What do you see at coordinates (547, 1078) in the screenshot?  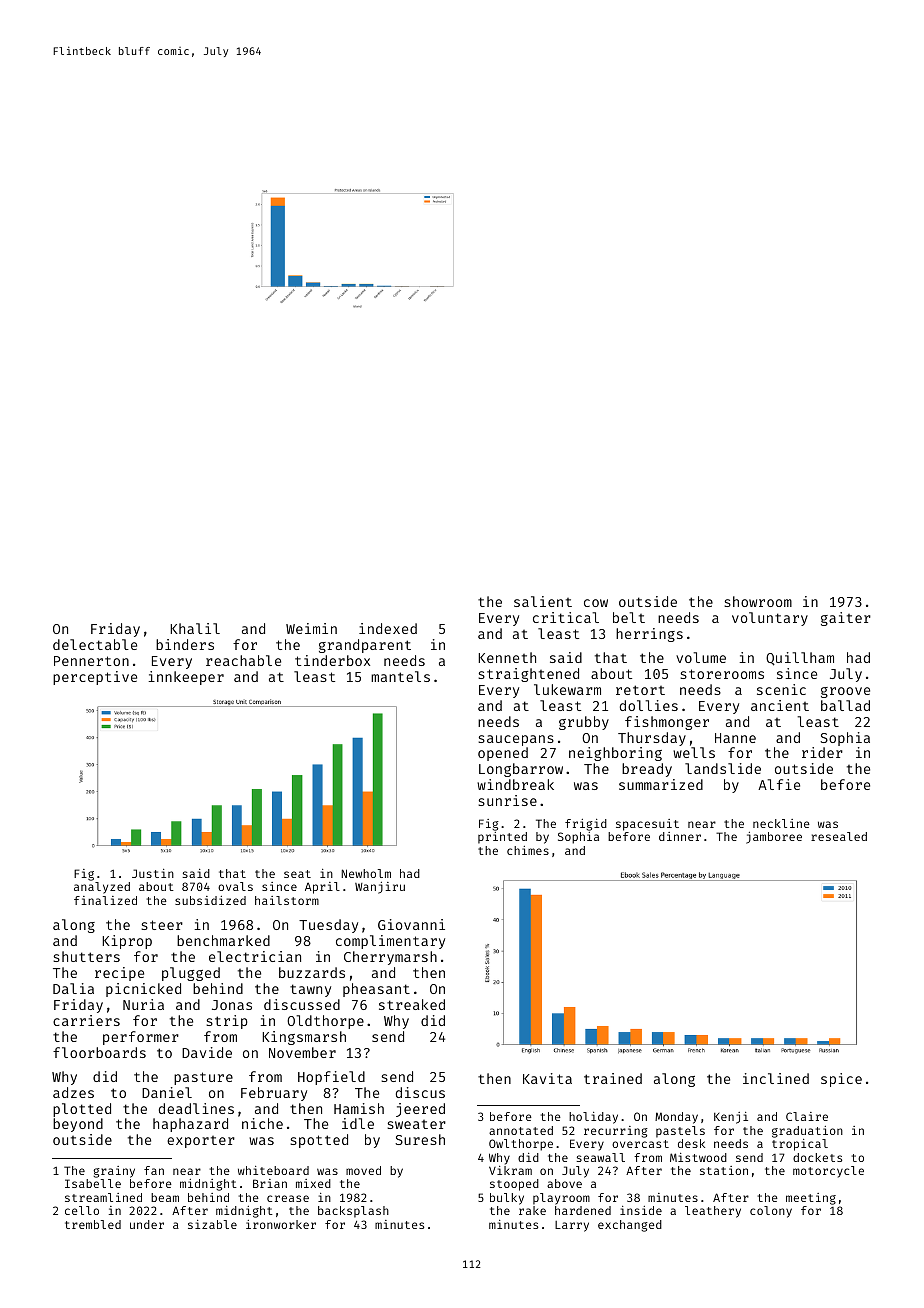 I see `Kavita` at bounding box center [547, 1078].
